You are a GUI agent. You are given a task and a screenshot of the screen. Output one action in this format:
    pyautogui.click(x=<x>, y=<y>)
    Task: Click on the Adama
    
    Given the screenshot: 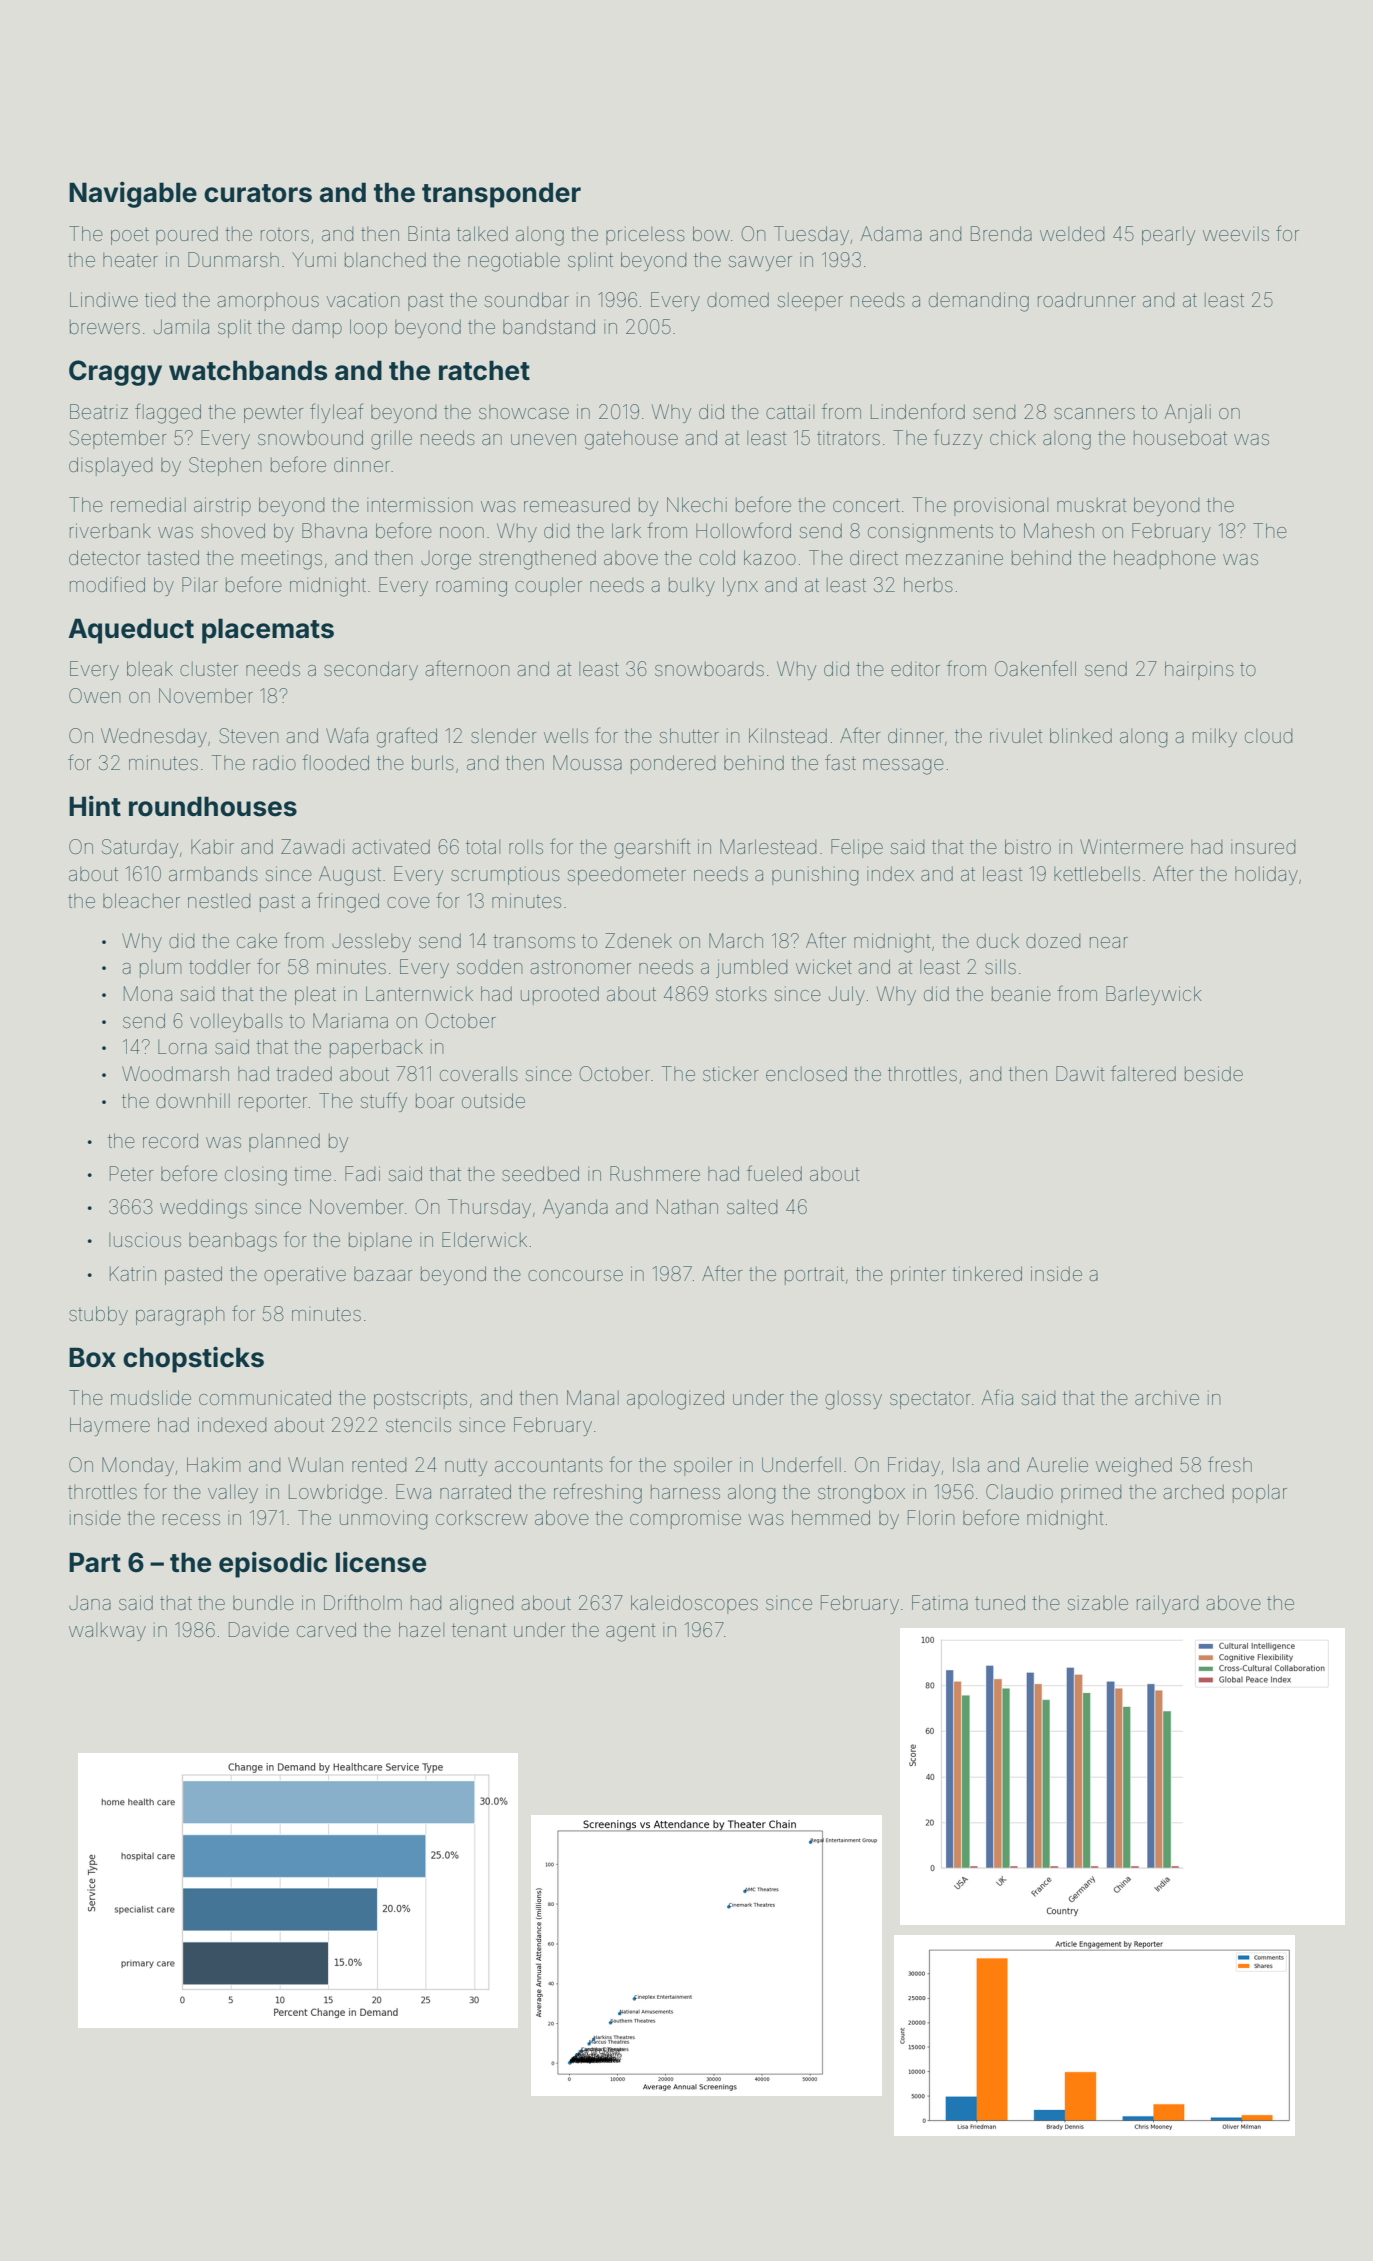 What is the action you would take?
    pyautogui.click(x=891, y=233)
